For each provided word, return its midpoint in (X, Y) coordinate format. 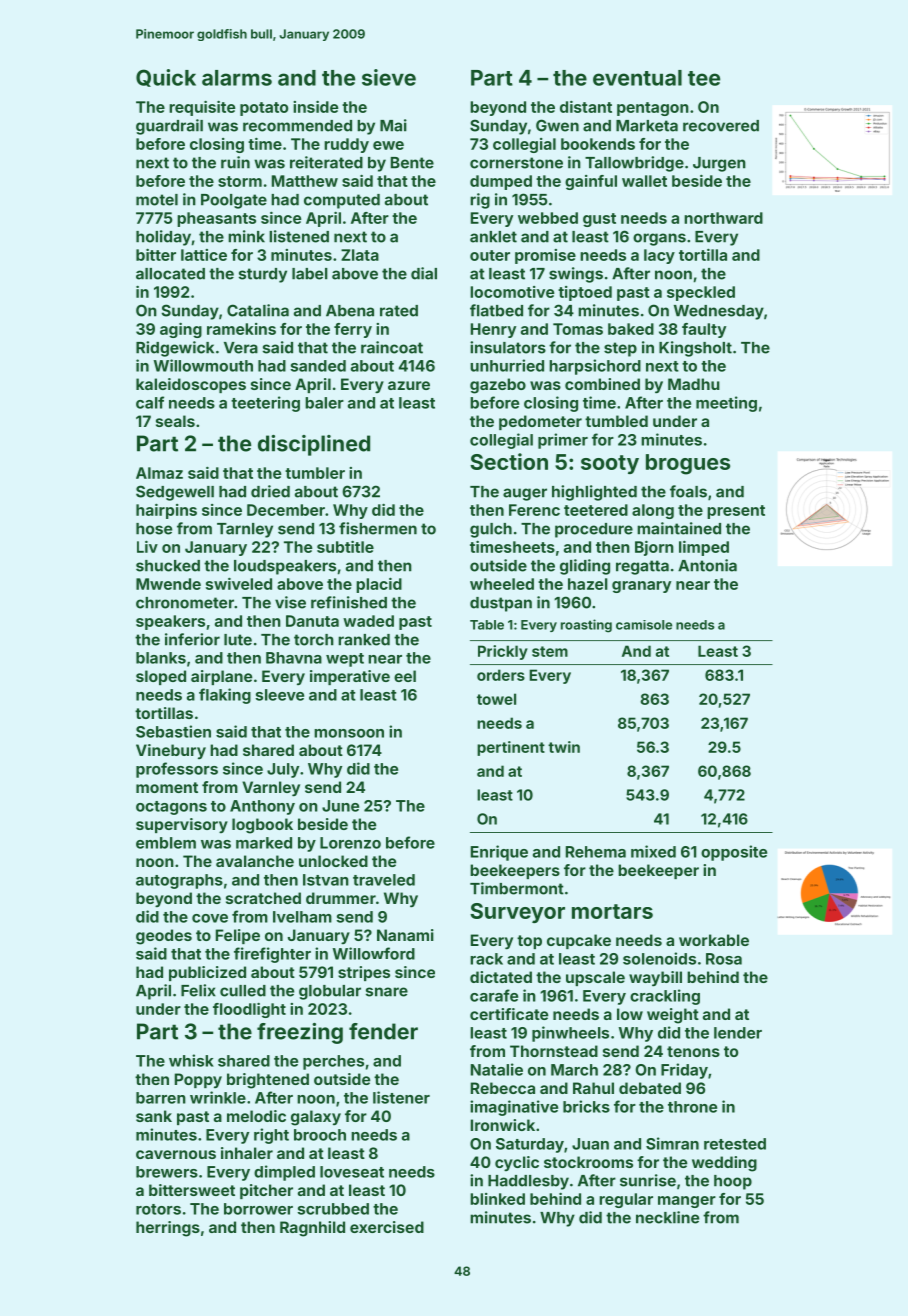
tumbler (315, 473)
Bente (412, 163)
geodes (164, 937)
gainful (591, 182)
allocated (170, 274)
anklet (493, 237)
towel (496, 699)
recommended (297, 126)
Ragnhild (312, 1229)
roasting (586, 626)
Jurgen (719, 164)
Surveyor (517, 913)
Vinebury (171, 751)
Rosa (724, 959)
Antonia (707, 565)
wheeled (502, 584)
